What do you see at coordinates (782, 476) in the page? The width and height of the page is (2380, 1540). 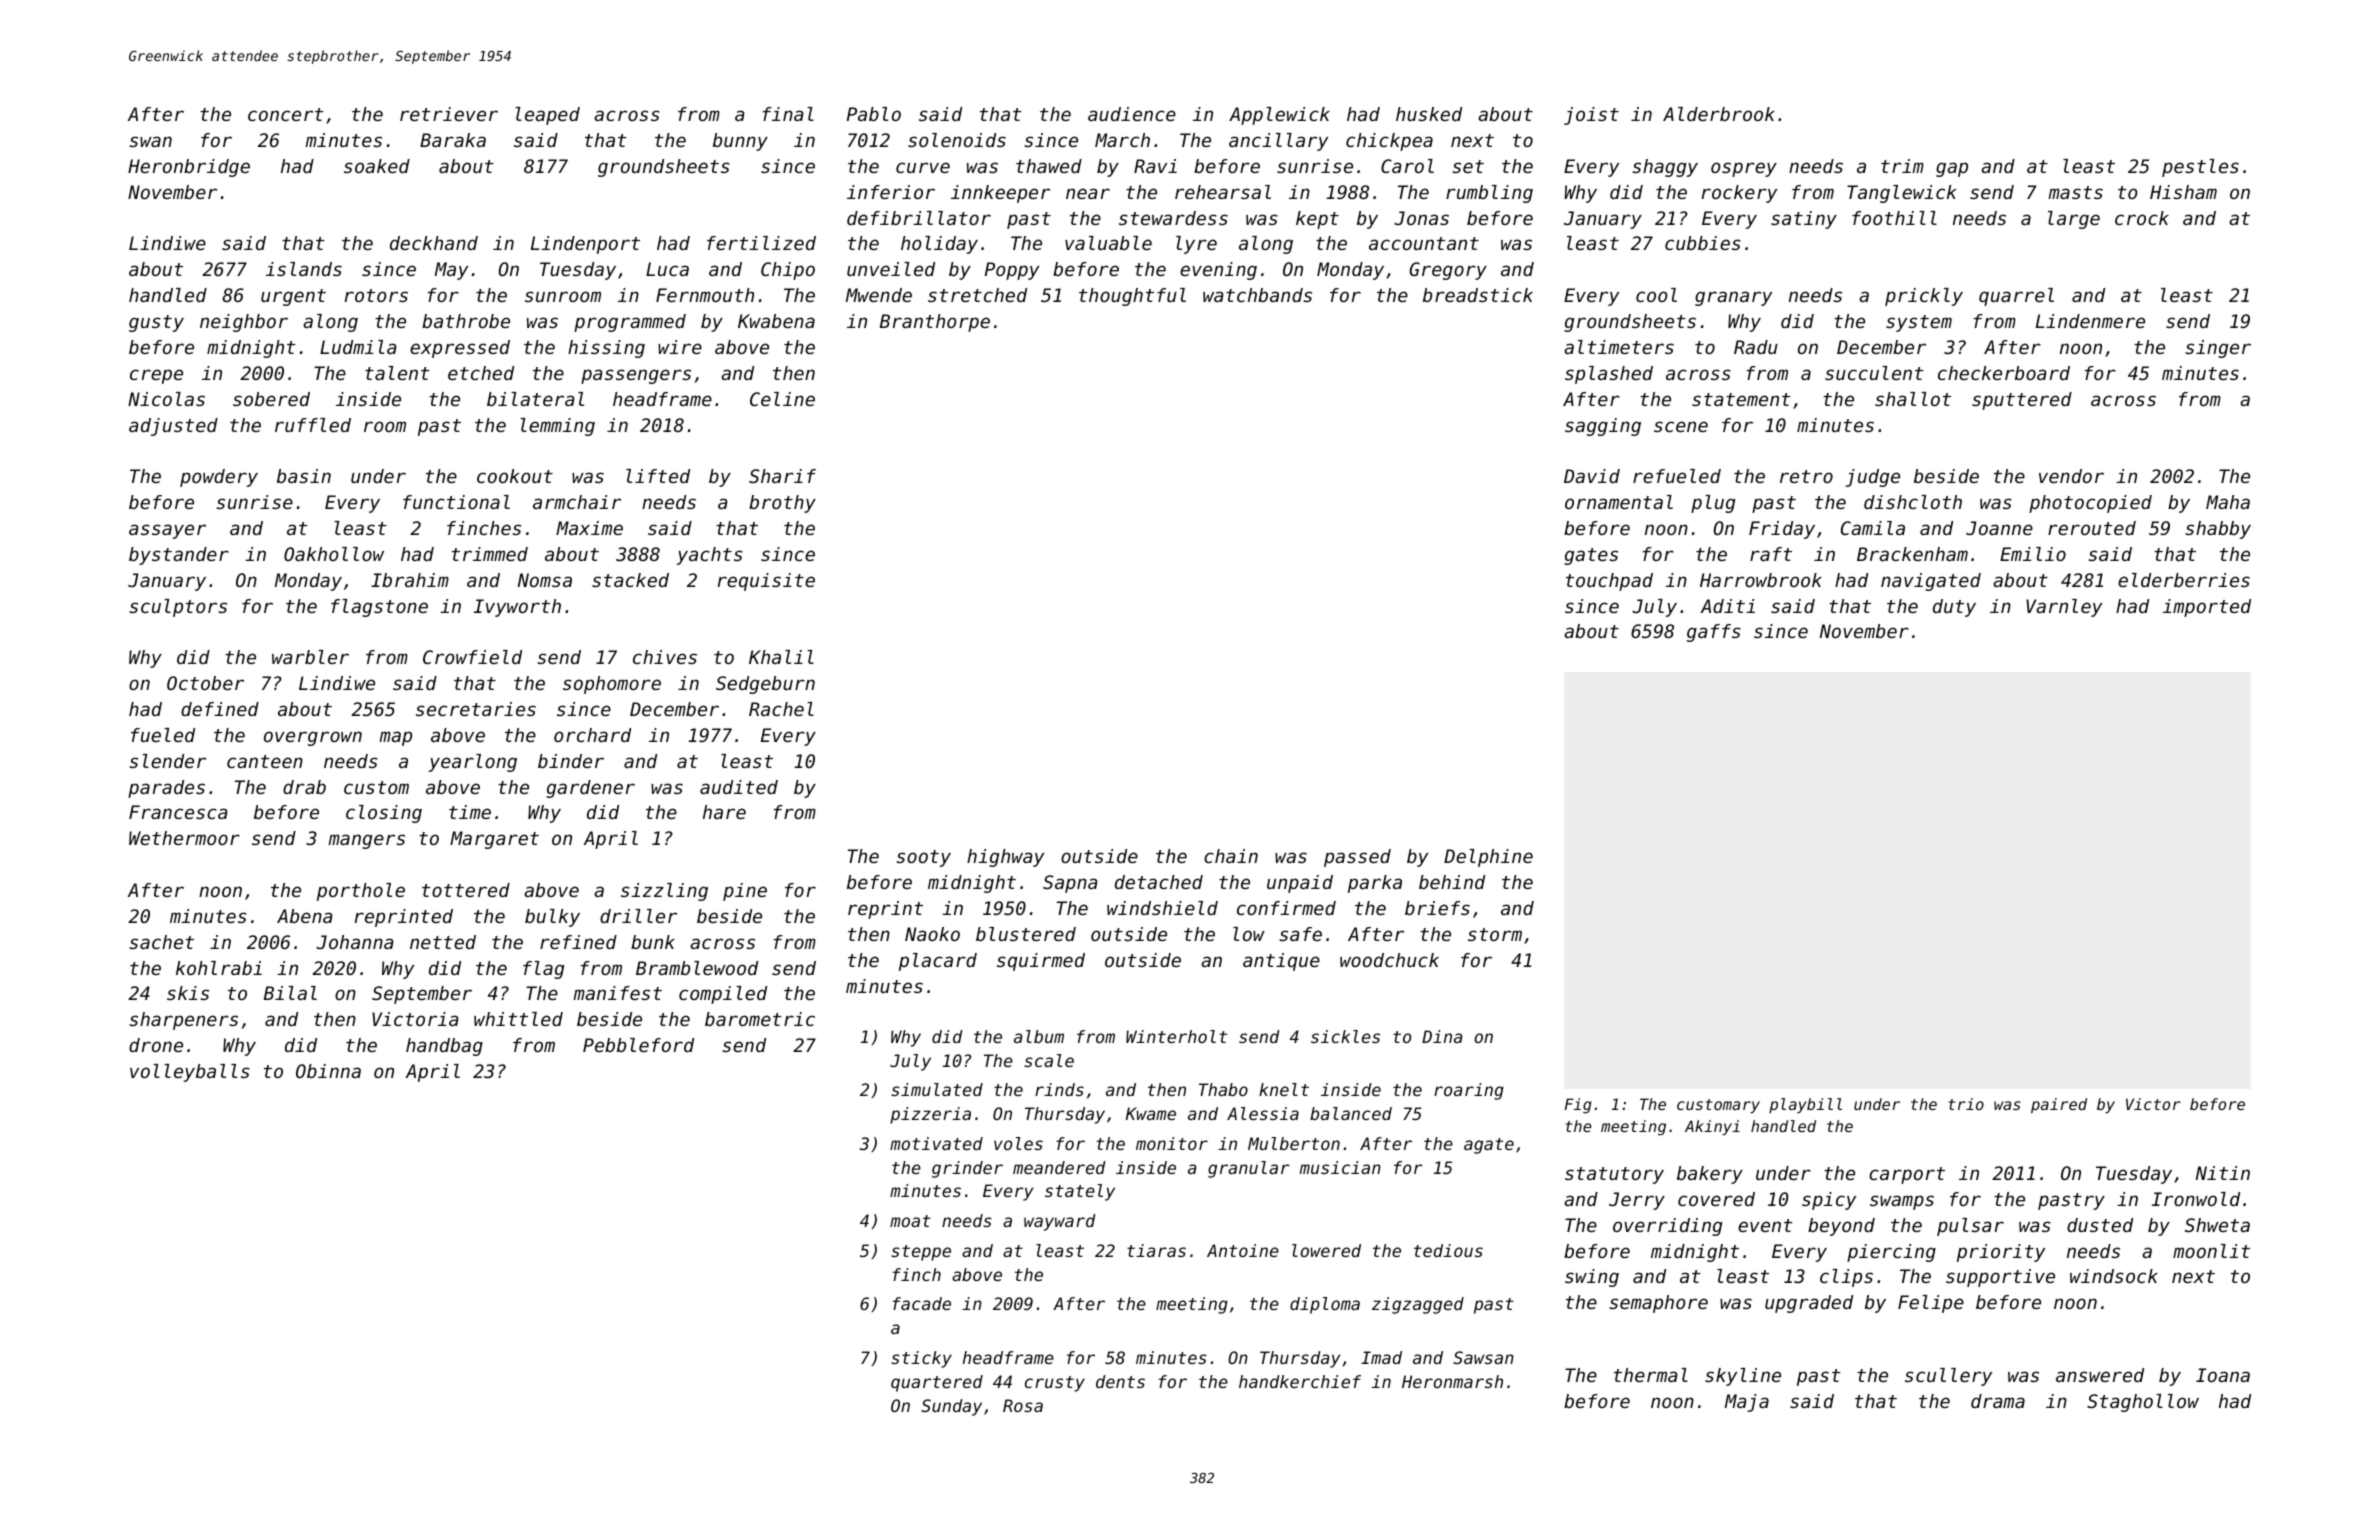 I see `Sharif` at bounding box center [782, 476].
